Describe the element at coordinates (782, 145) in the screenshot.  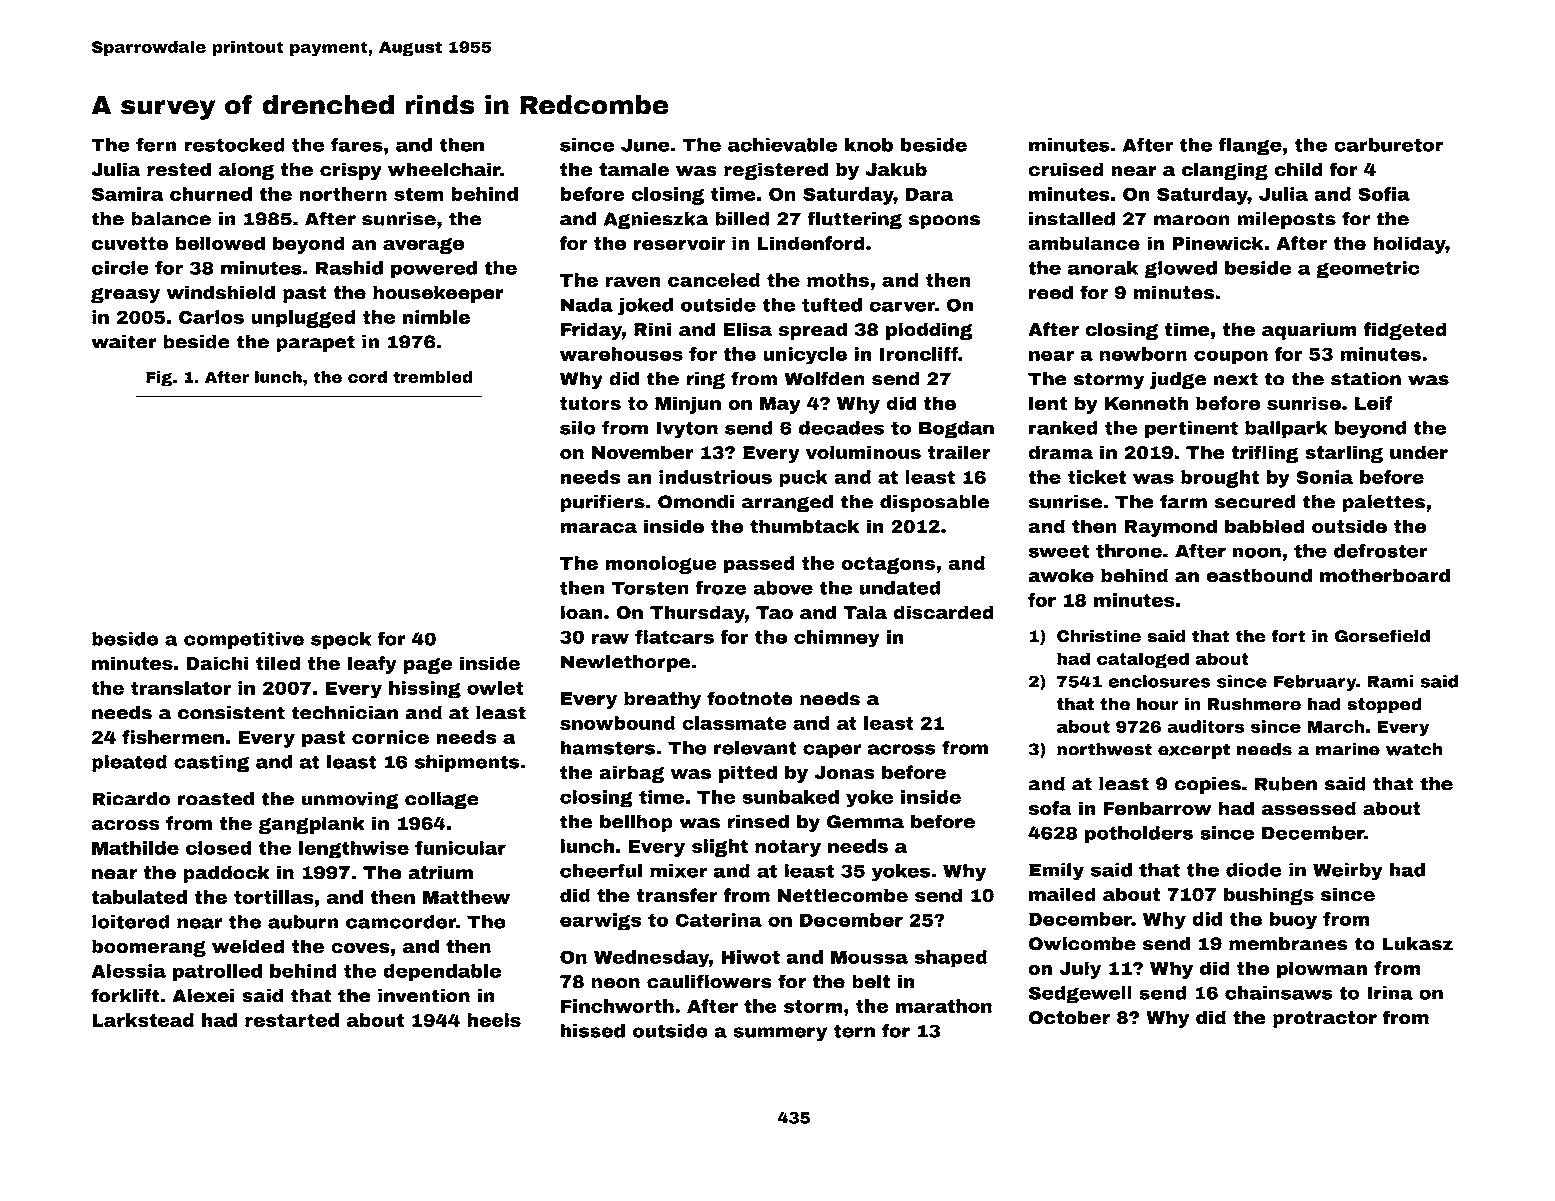
I see `achievable` at that location.
